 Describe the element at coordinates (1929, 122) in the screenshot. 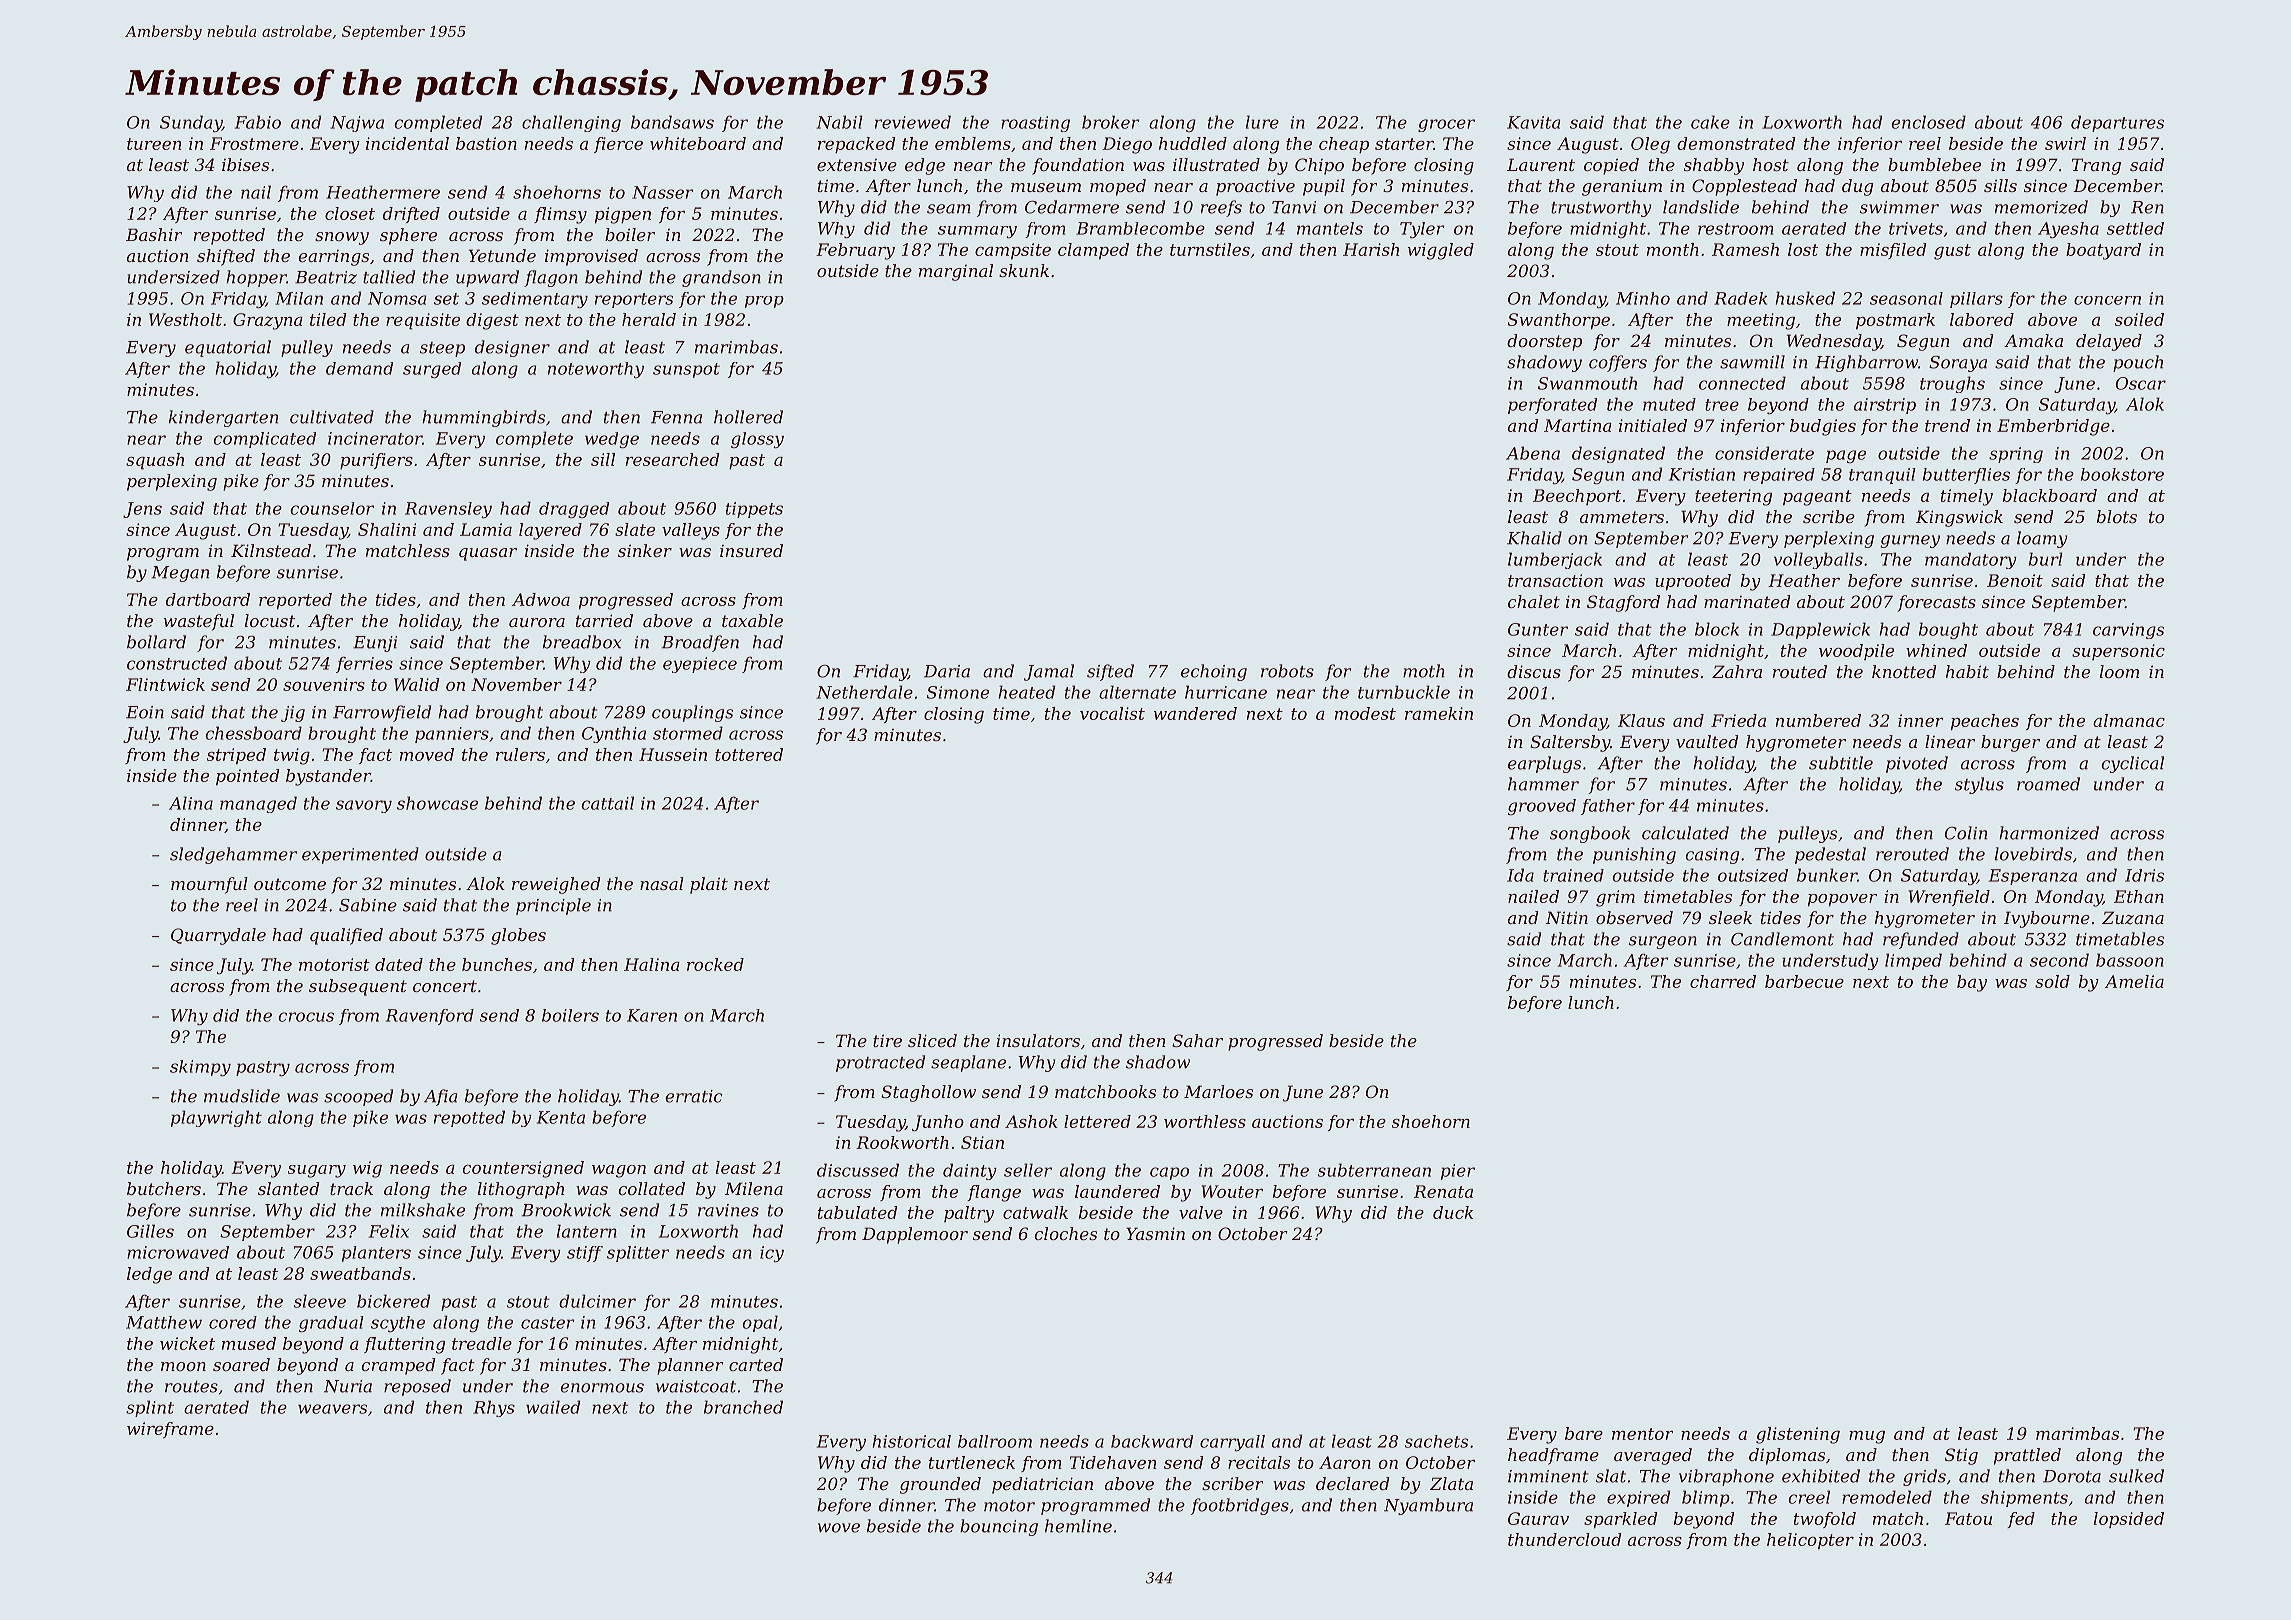

I see `enclosed` at that location.
